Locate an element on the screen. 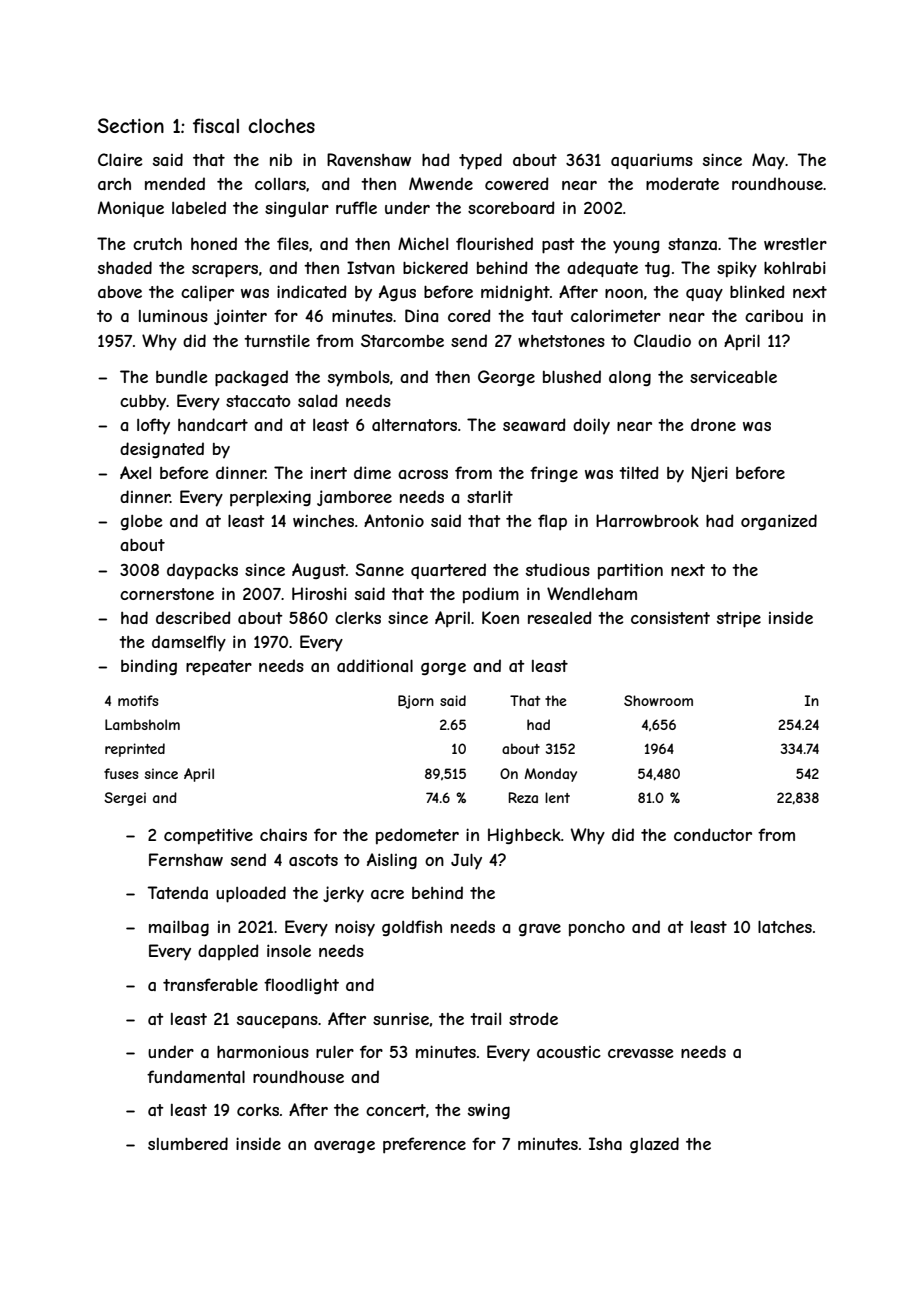 The height and width of the screenshot is (1314, 924). young is located at coordinates (636, 247).
